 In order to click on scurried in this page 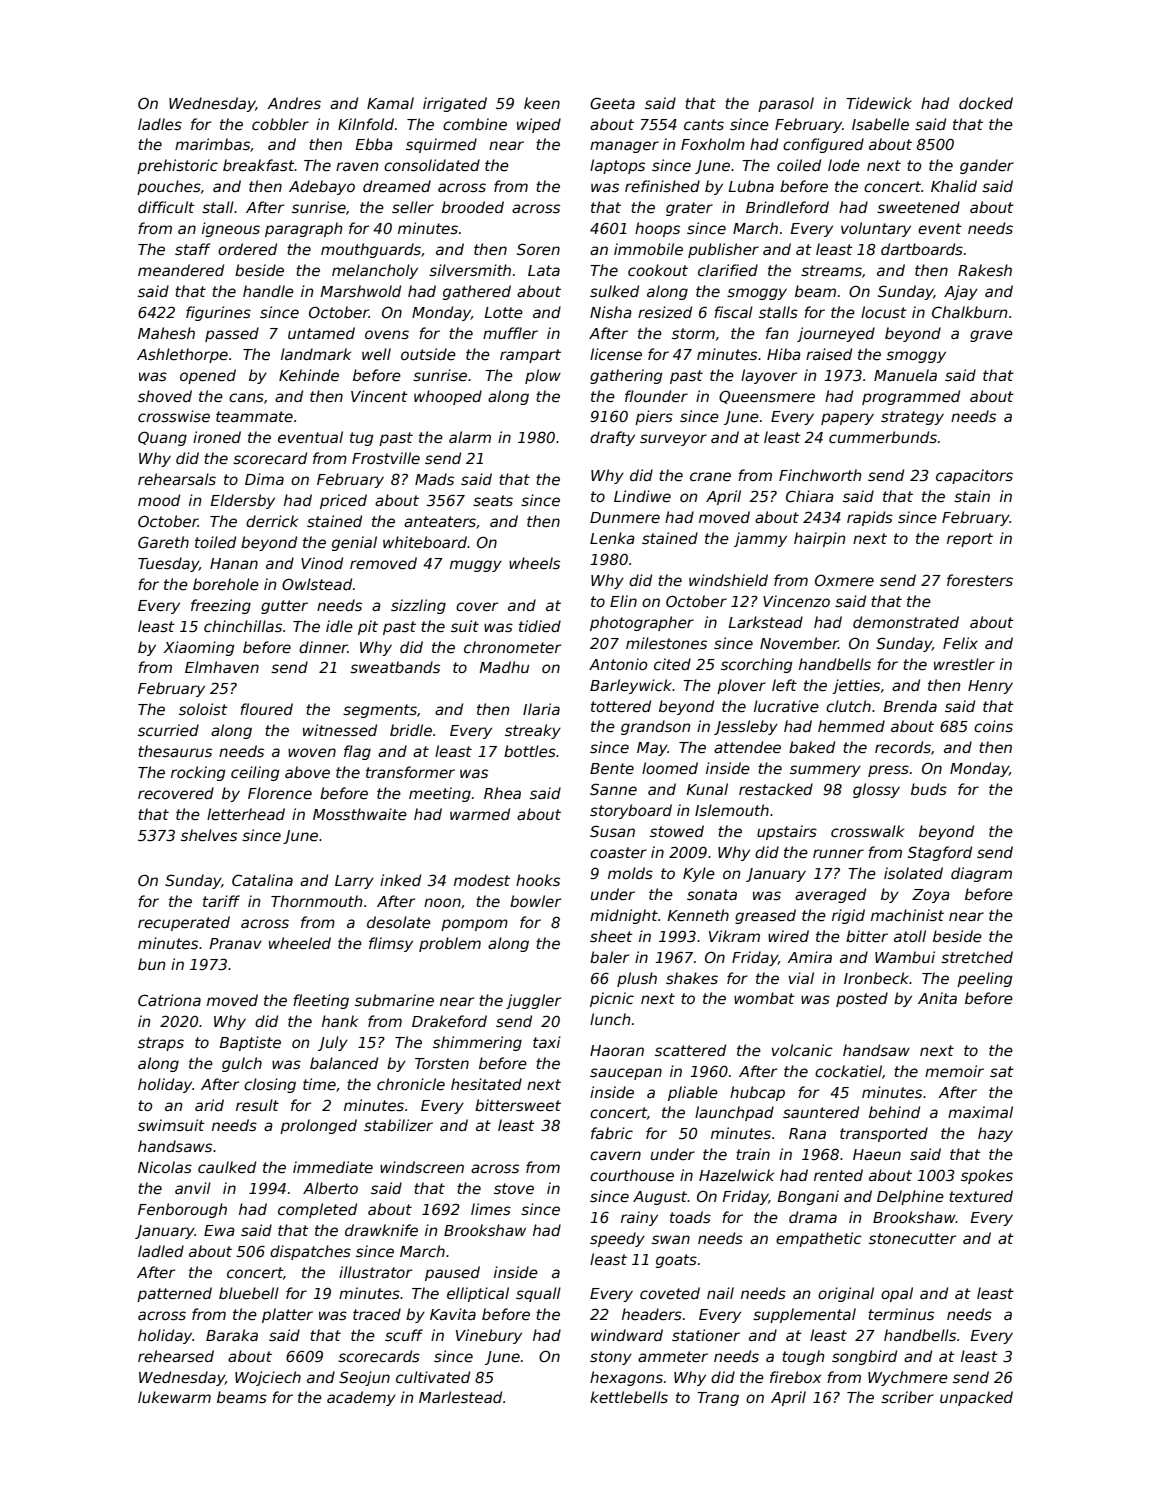, I will do `click(168, 730)`.
